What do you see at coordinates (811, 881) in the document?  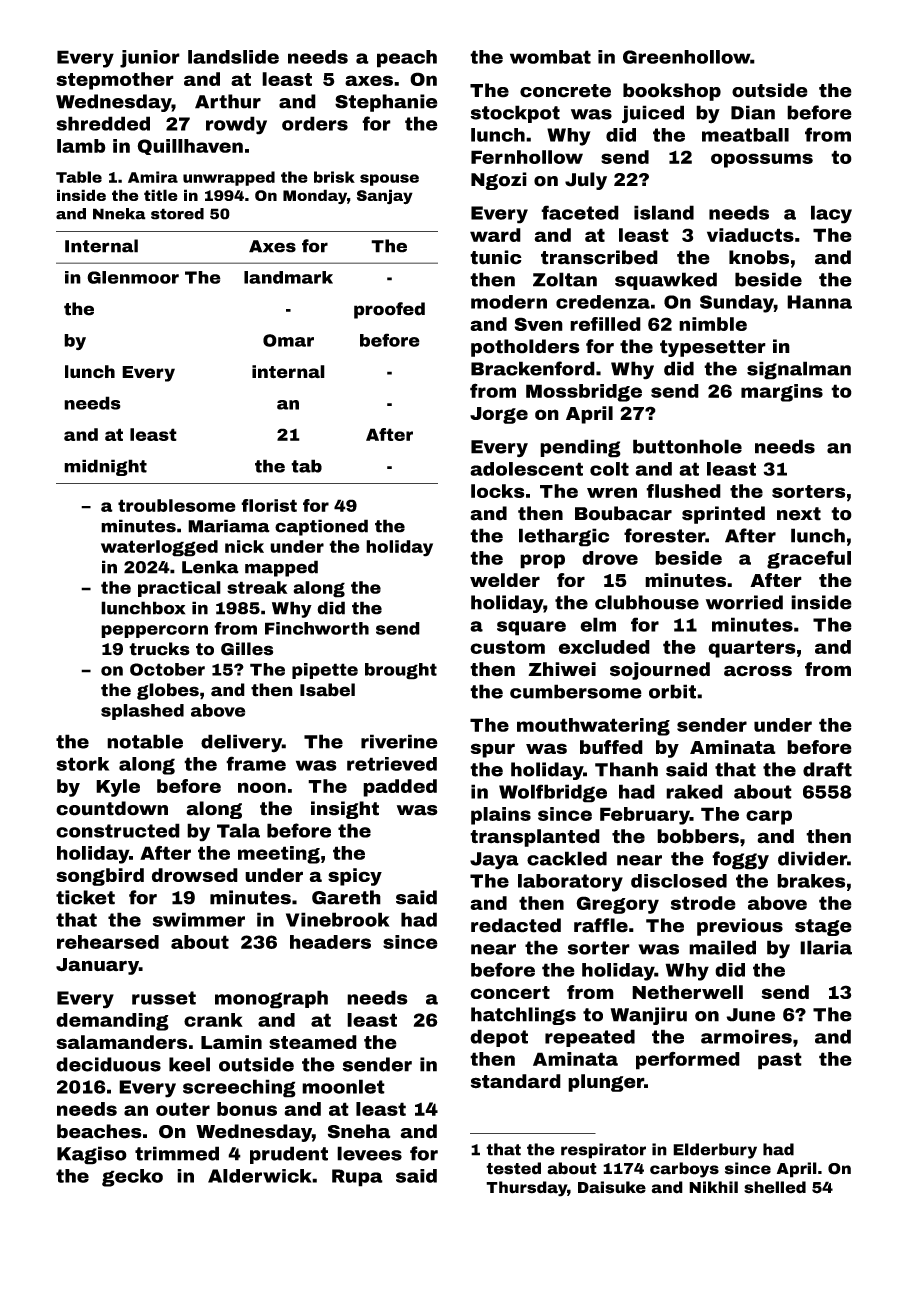 I see `brakes` at bounding box center [811, 881].
